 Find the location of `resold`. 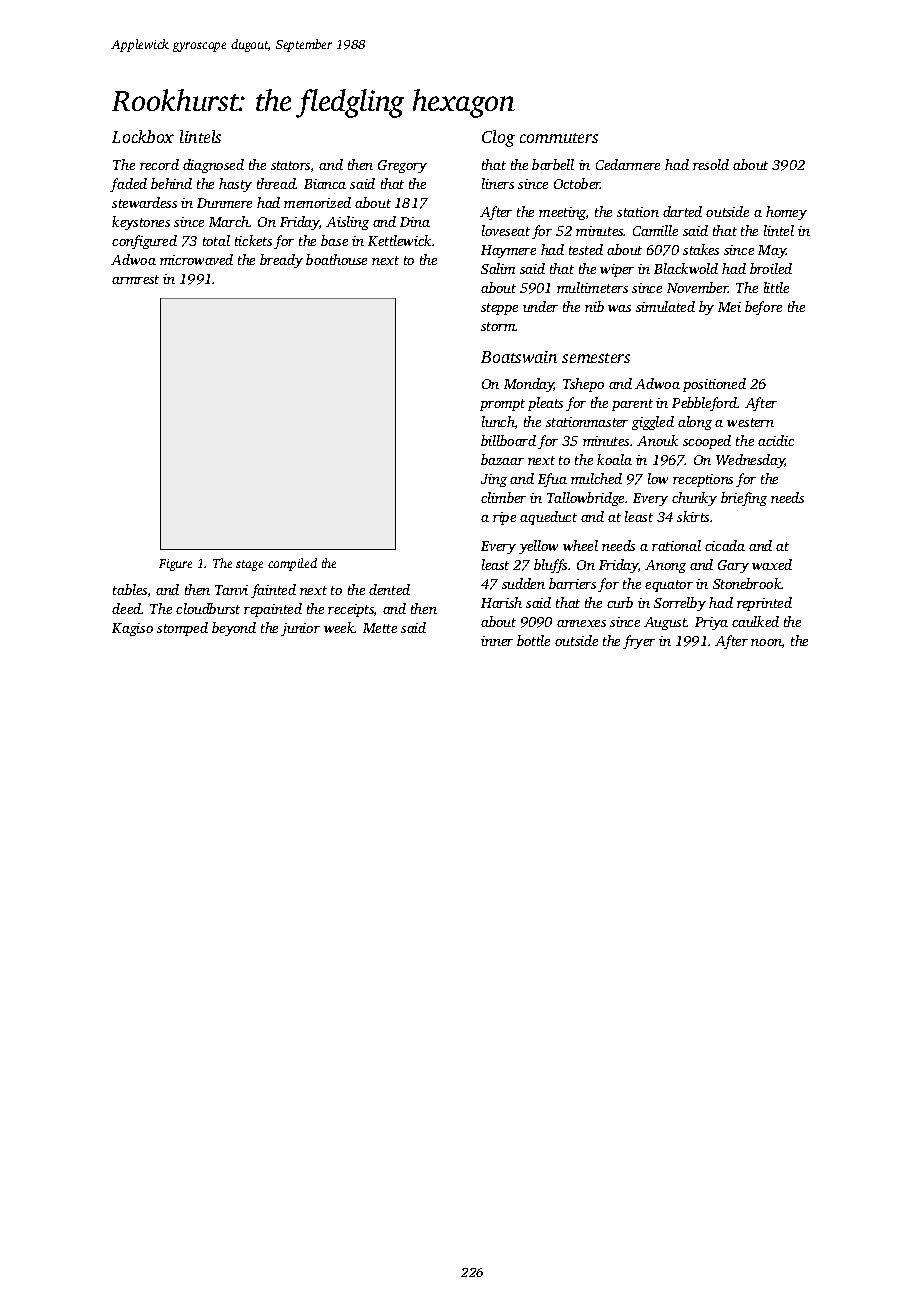

resold is located at coordinates (711, 164).
